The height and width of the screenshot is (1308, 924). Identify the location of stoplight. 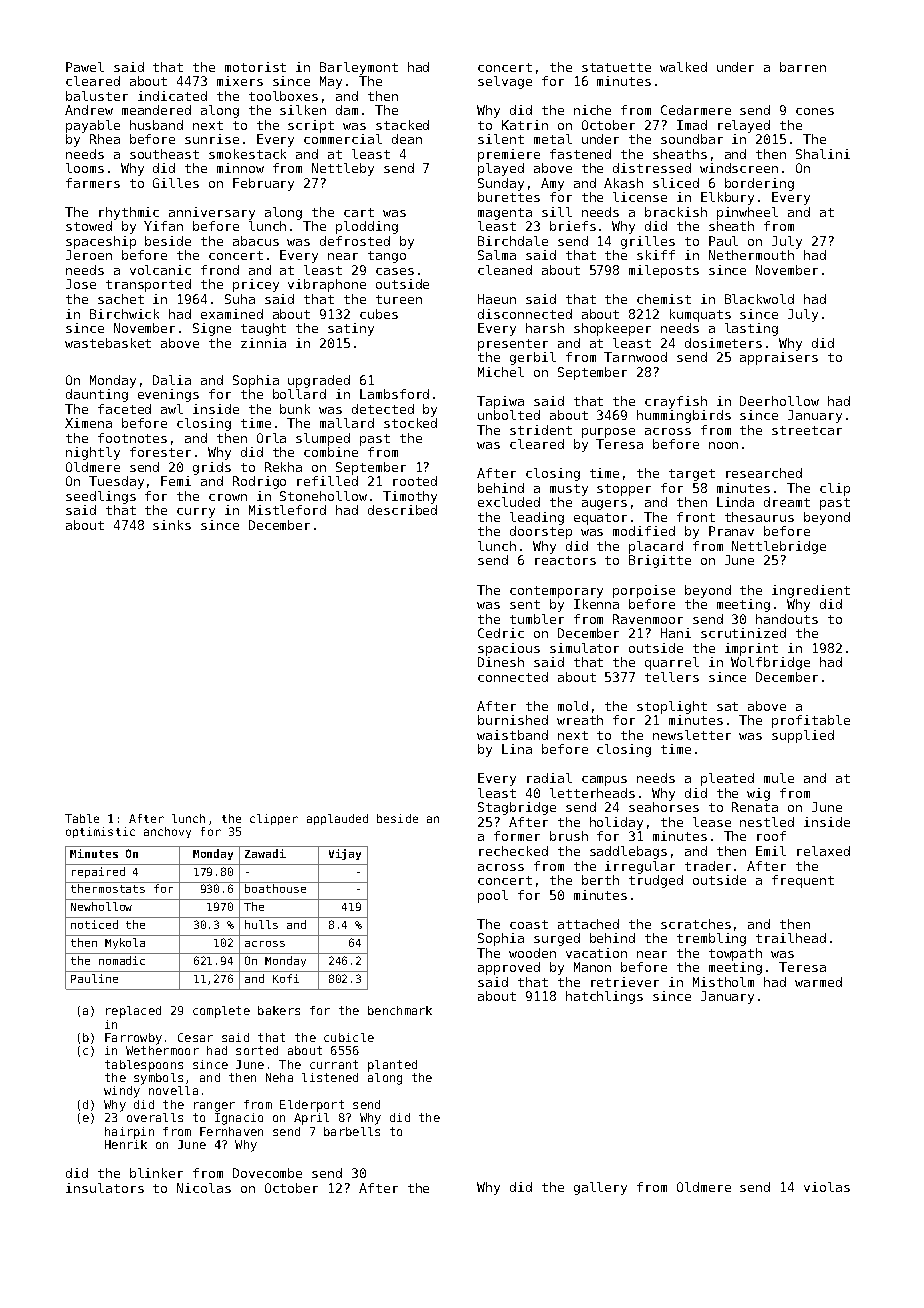
(672, 707).
